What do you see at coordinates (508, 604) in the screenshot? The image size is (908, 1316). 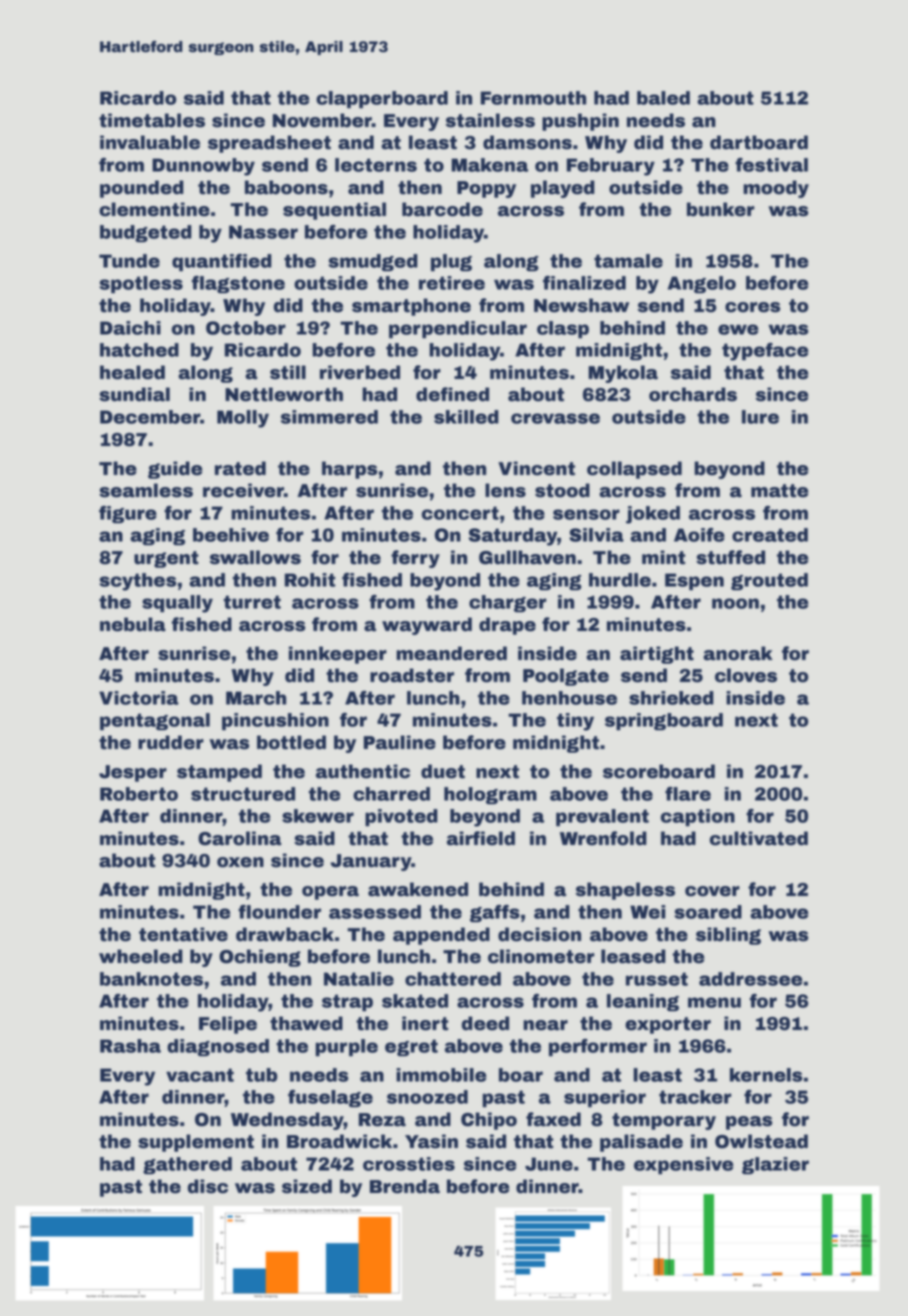 I see `charger` at bounding box center [508, 604].
